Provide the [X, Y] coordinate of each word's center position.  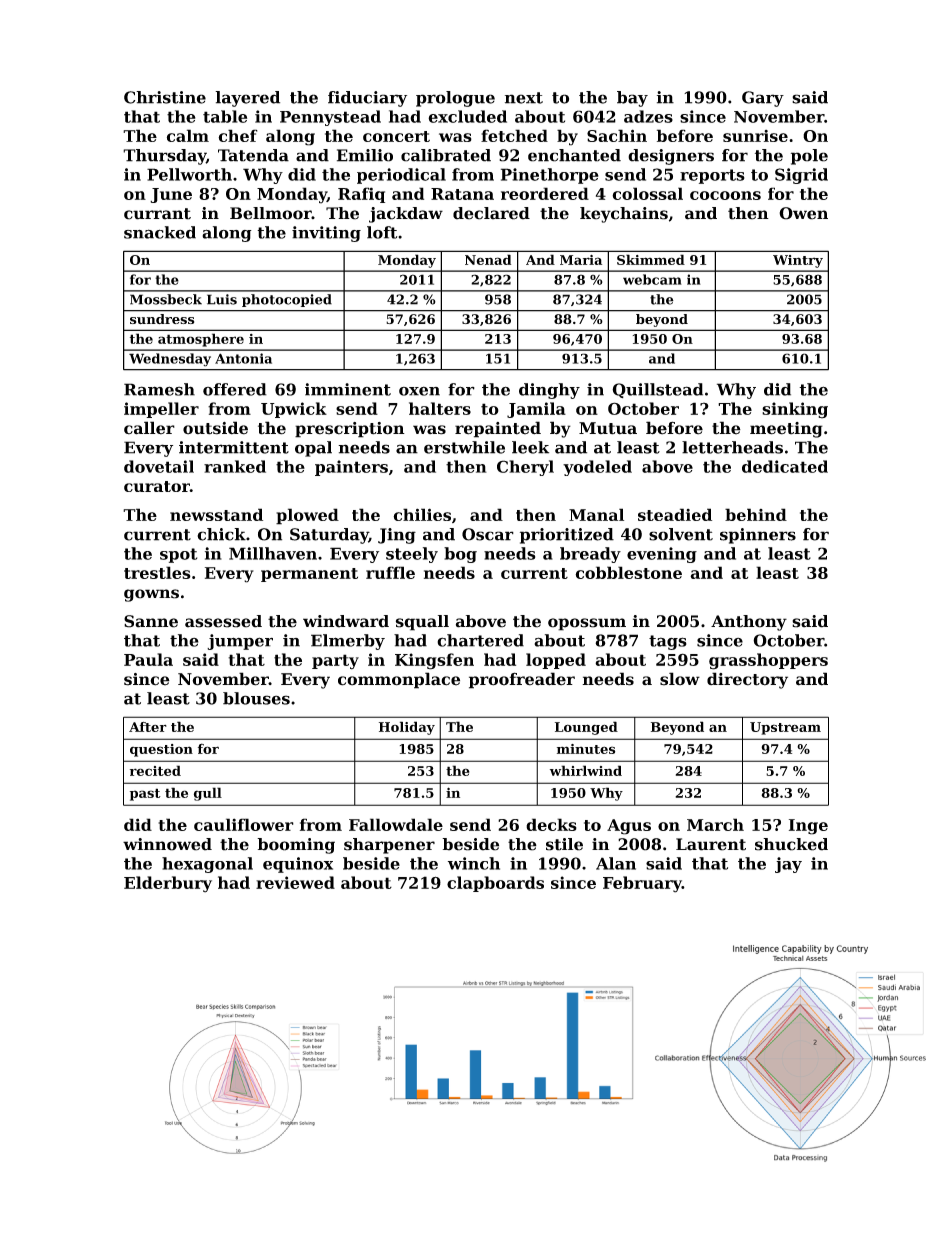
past [145, 794]
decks [551, 824]
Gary [763, 99]
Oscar [488, 534]
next [524, 98]
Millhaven [273, 553]
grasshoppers [768, 661]
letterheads [732, 447]
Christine [165, 97]
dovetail [159, 466]
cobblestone [628, 572]
